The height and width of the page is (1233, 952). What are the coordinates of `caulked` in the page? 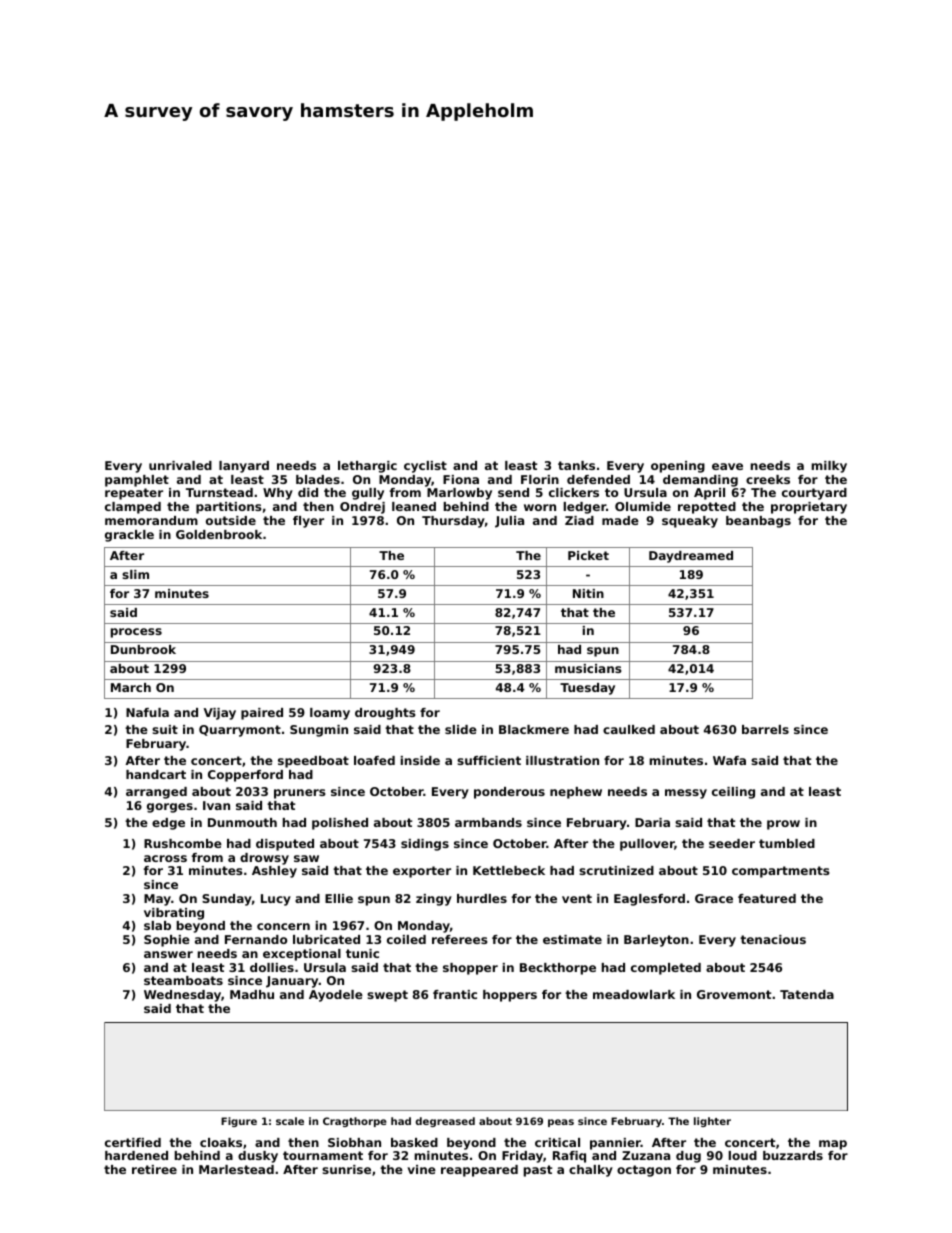 It's located at (629, 729).
